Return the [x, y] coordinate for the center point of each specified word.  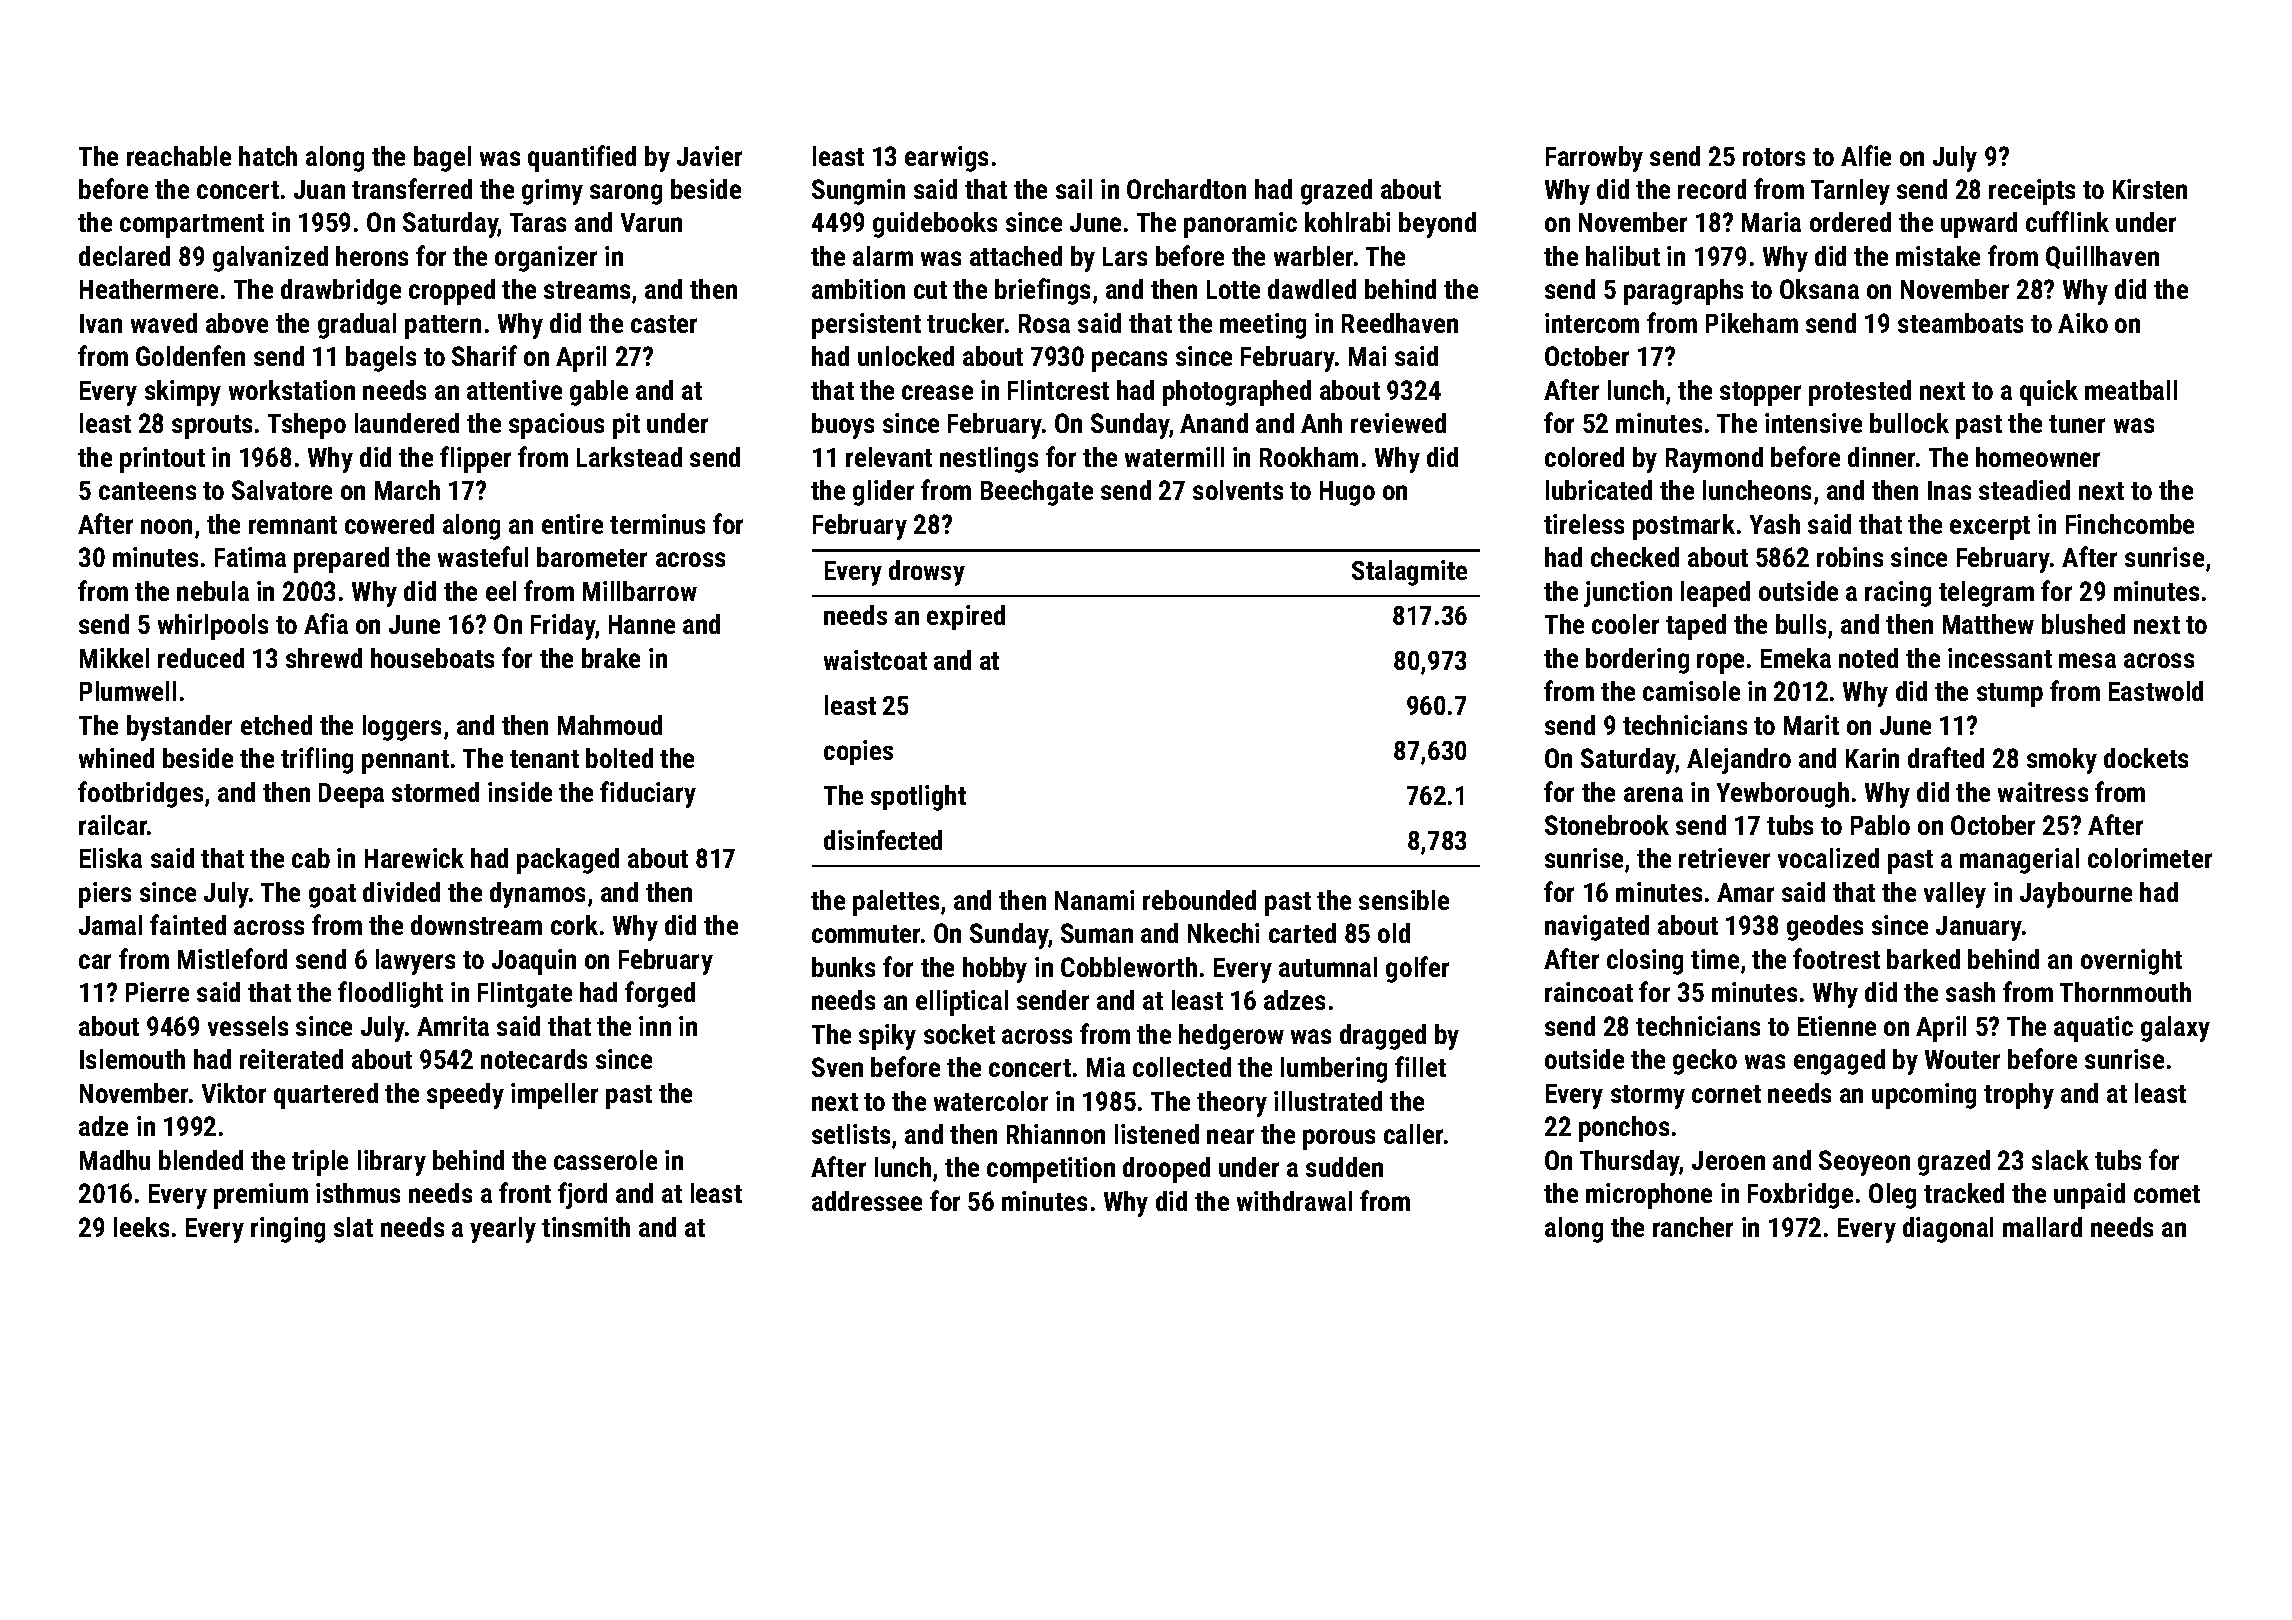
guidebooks [935, 225]
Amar [1745, 892]
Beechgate [1037, 493]
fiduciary [648, 794]
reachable [179, 156]
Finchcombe [2130, 524]
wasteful [483, 556]
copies [858, 752]
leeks [141, 1227]
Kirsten [2150, 189]
